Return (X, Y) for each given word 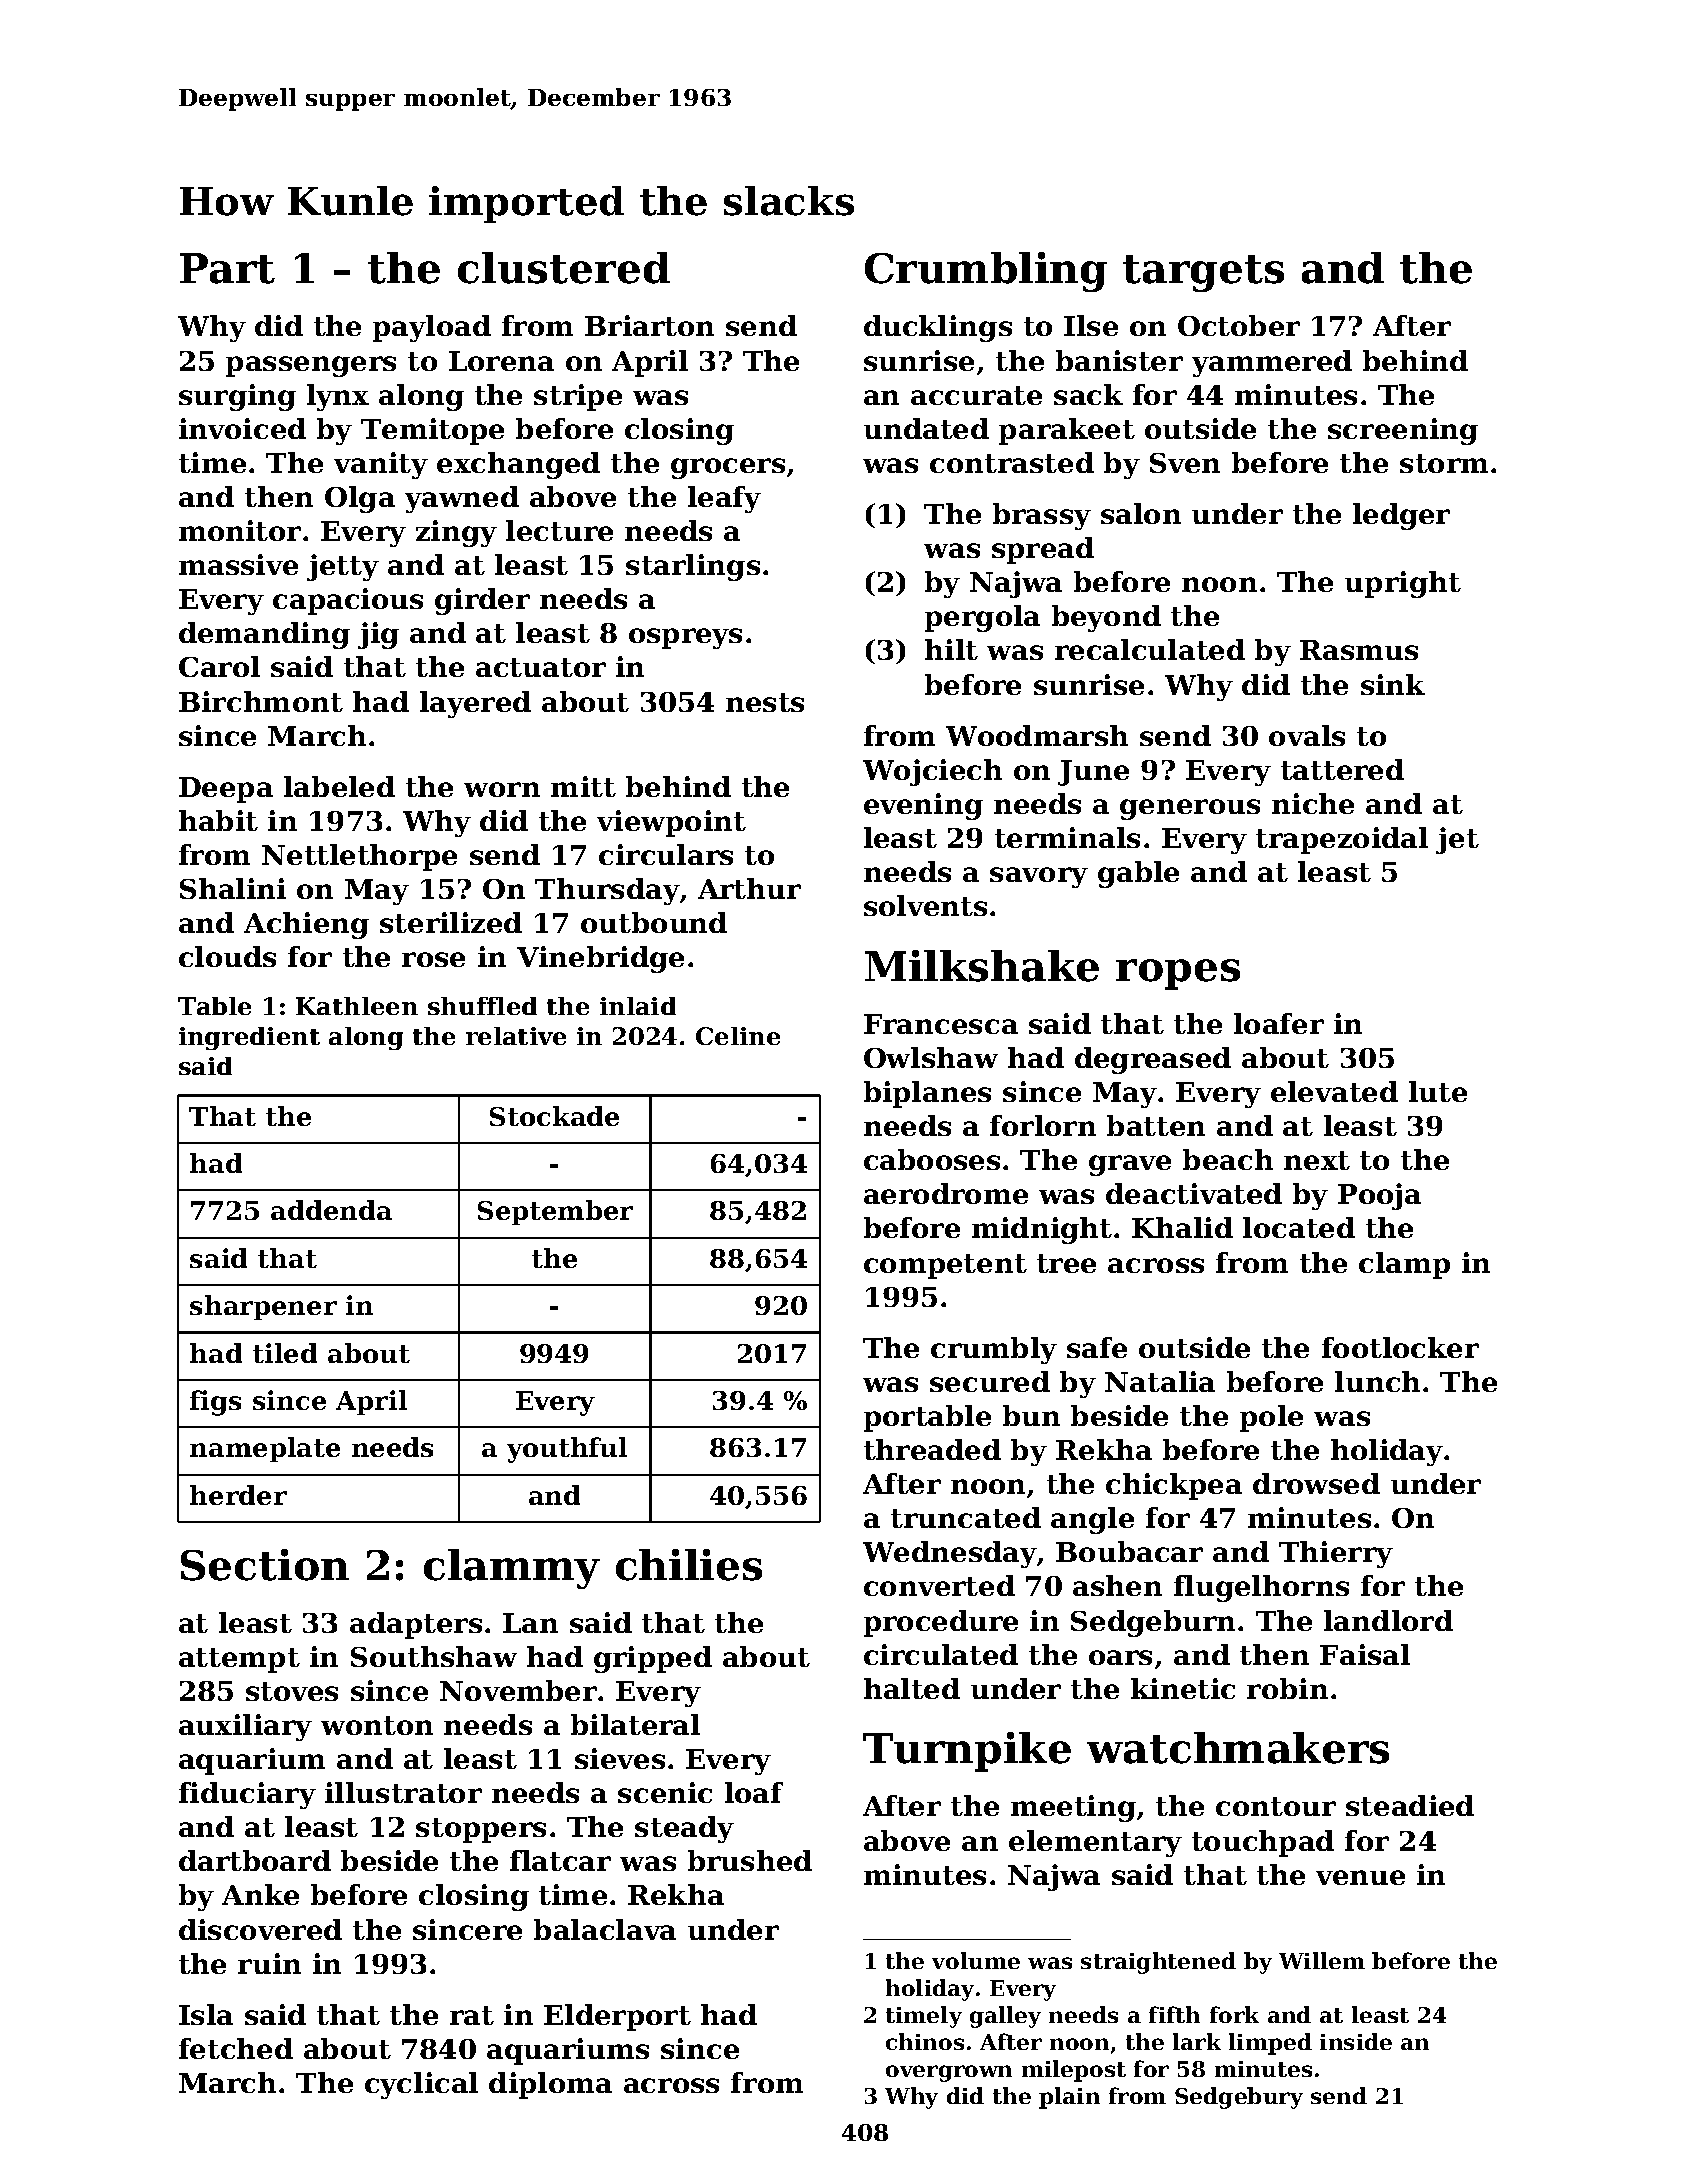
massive (238, 564)
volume (976, 1960)
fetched (236, 2048)
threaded (932, 1449)
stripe (578, 397)
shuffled (482, 1006)
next (1317, 1160)
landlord (1388, 1620)
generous (1190, 809)
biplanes (927, 1094)
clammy (512, 1569)
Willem (1322, 1960)
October (1239, 325)
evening (923, 806)
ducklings (938, 328)
